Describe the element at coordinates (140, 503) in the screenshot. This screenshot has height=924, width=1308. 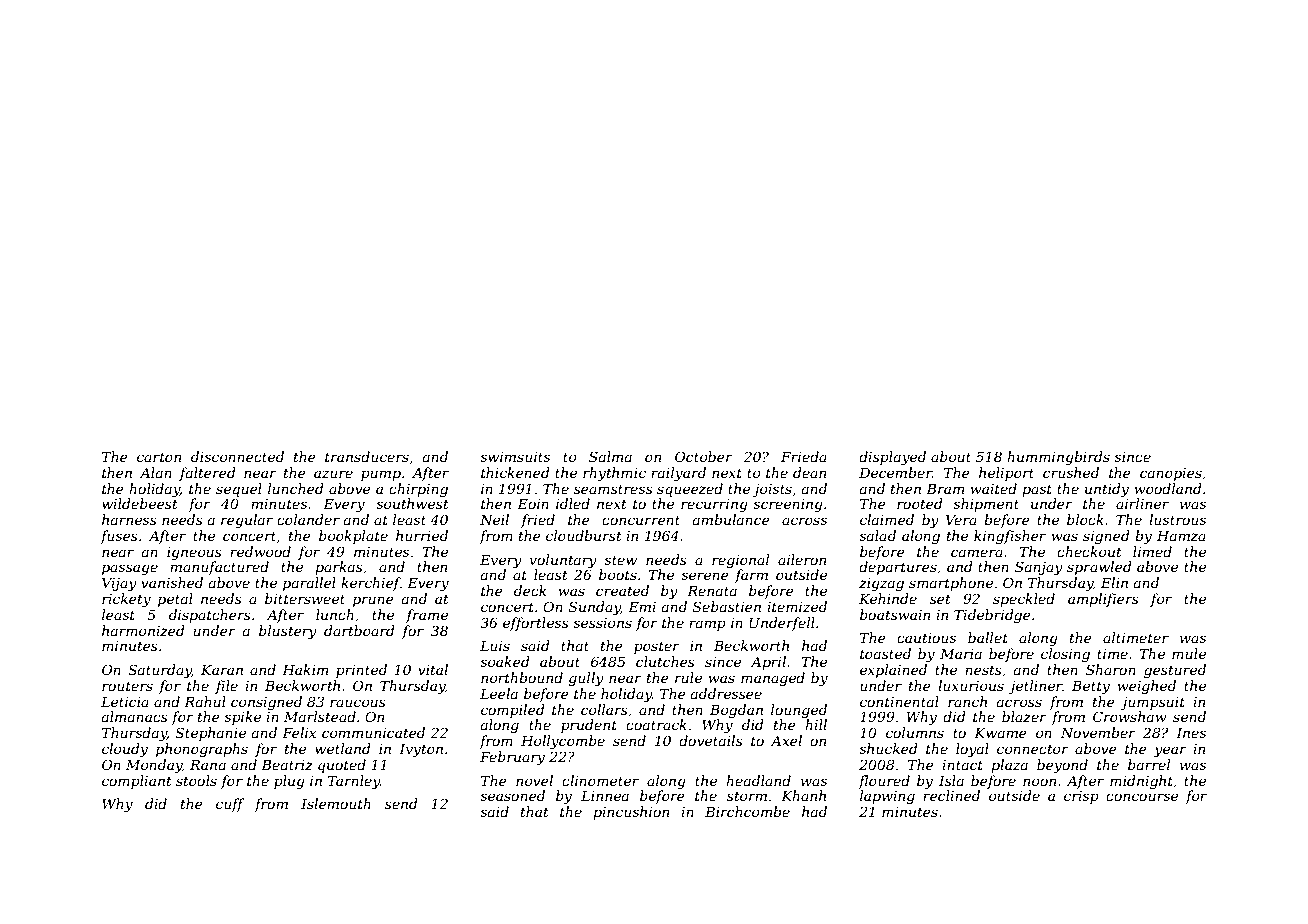
I see `wildebeest` at that location.
